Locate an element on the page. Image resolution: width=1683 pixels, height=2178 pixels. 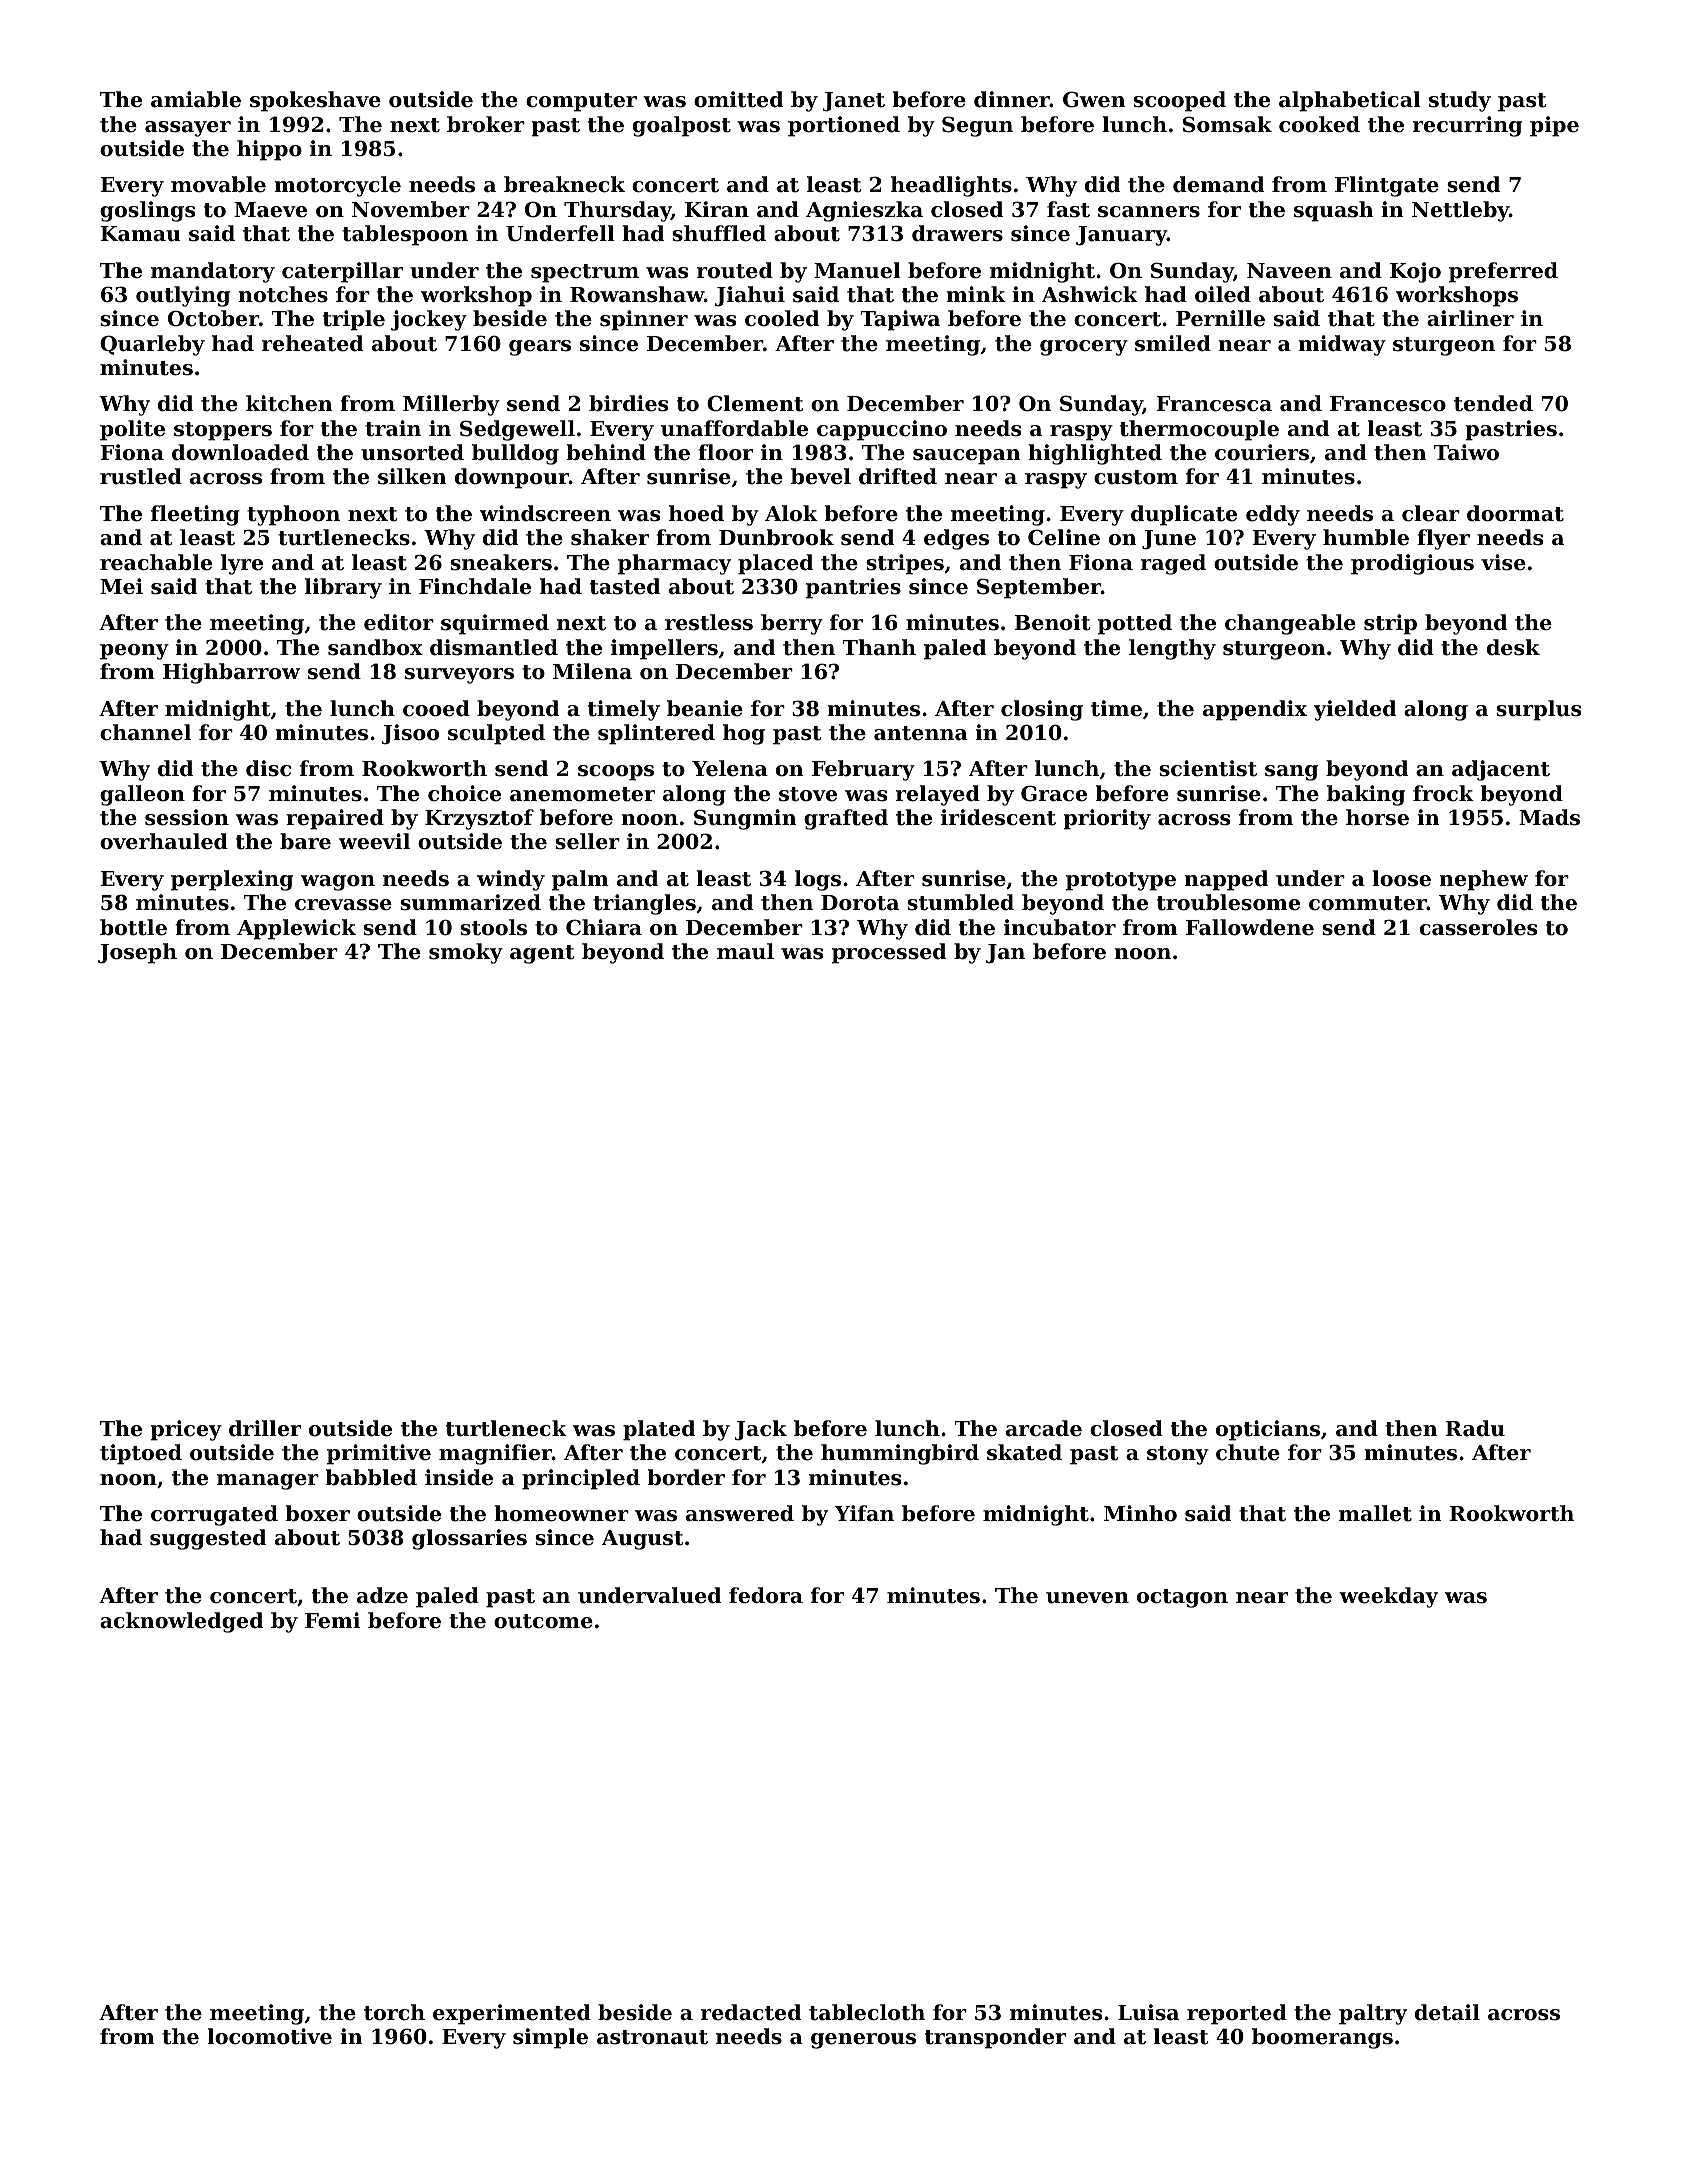
Joseph is located at coordinates (137, 953).
